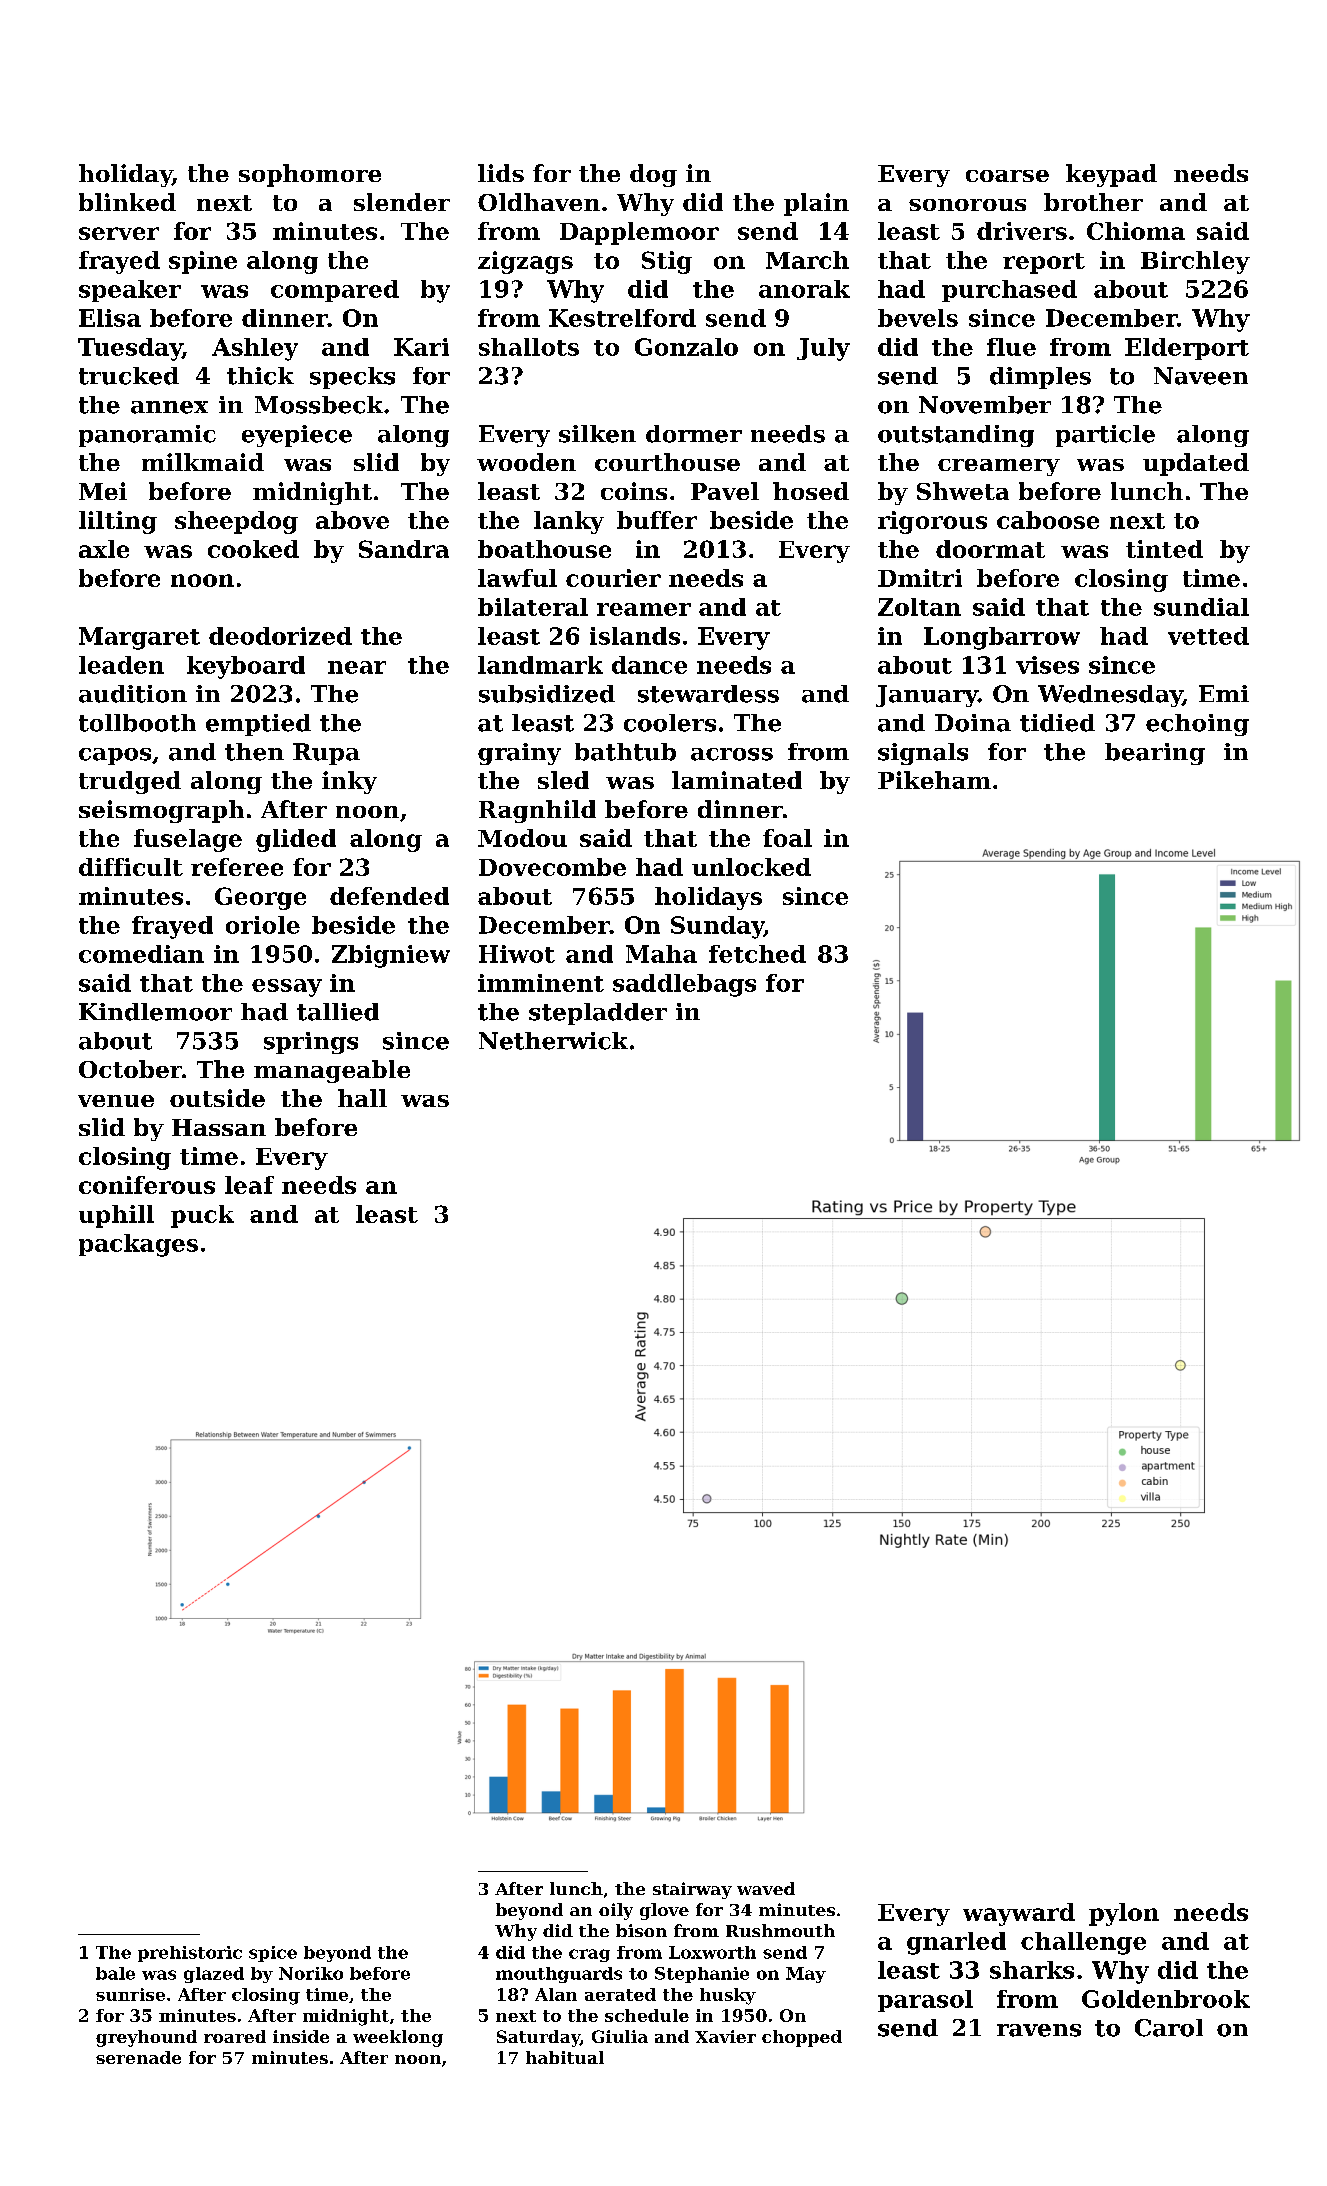  Describe the element at coordinates (552, 867) in the image. I see `Dovecombe` at that location.
